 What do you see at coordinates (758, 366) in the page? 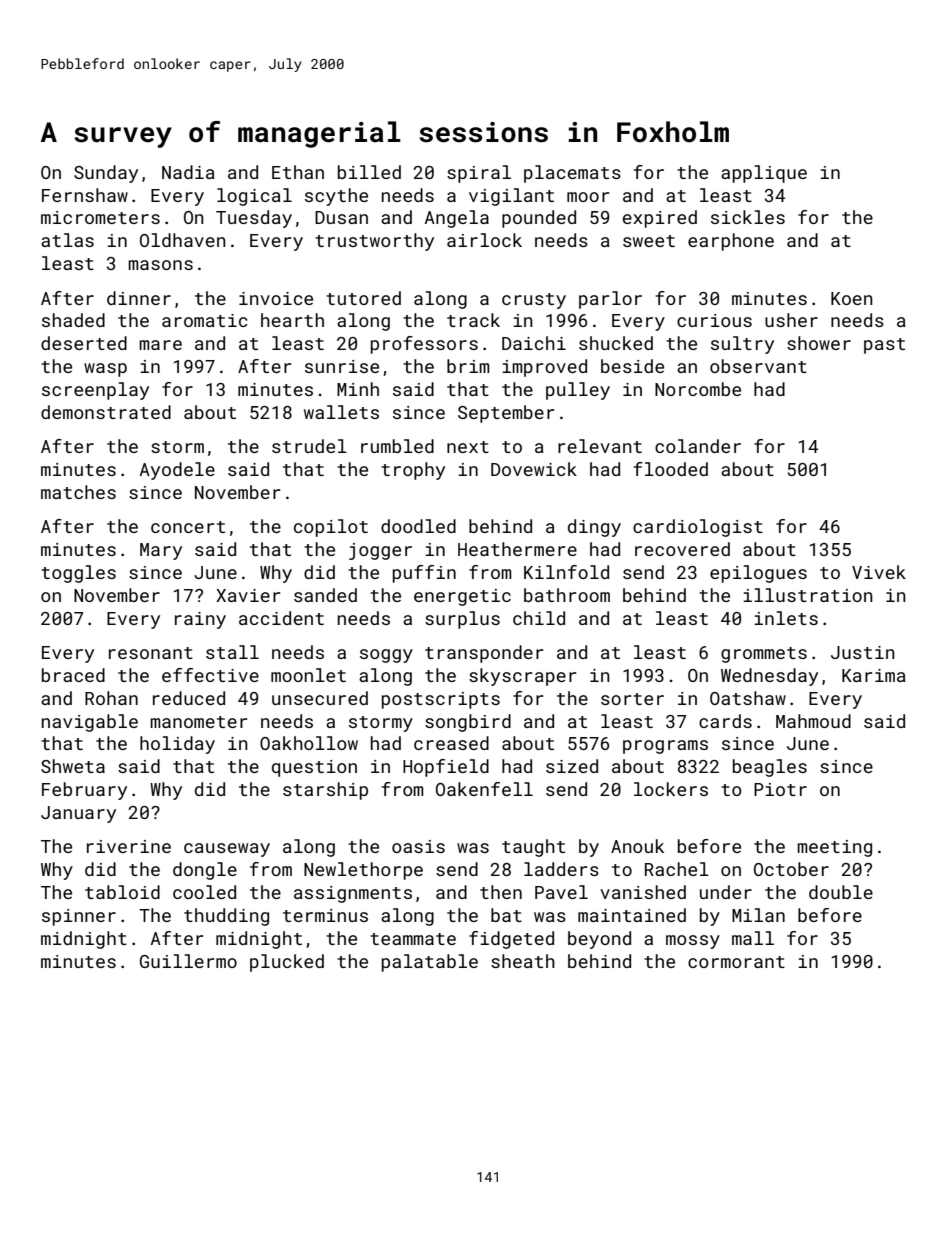
I see `observant` at bounding box center [758, 366].
